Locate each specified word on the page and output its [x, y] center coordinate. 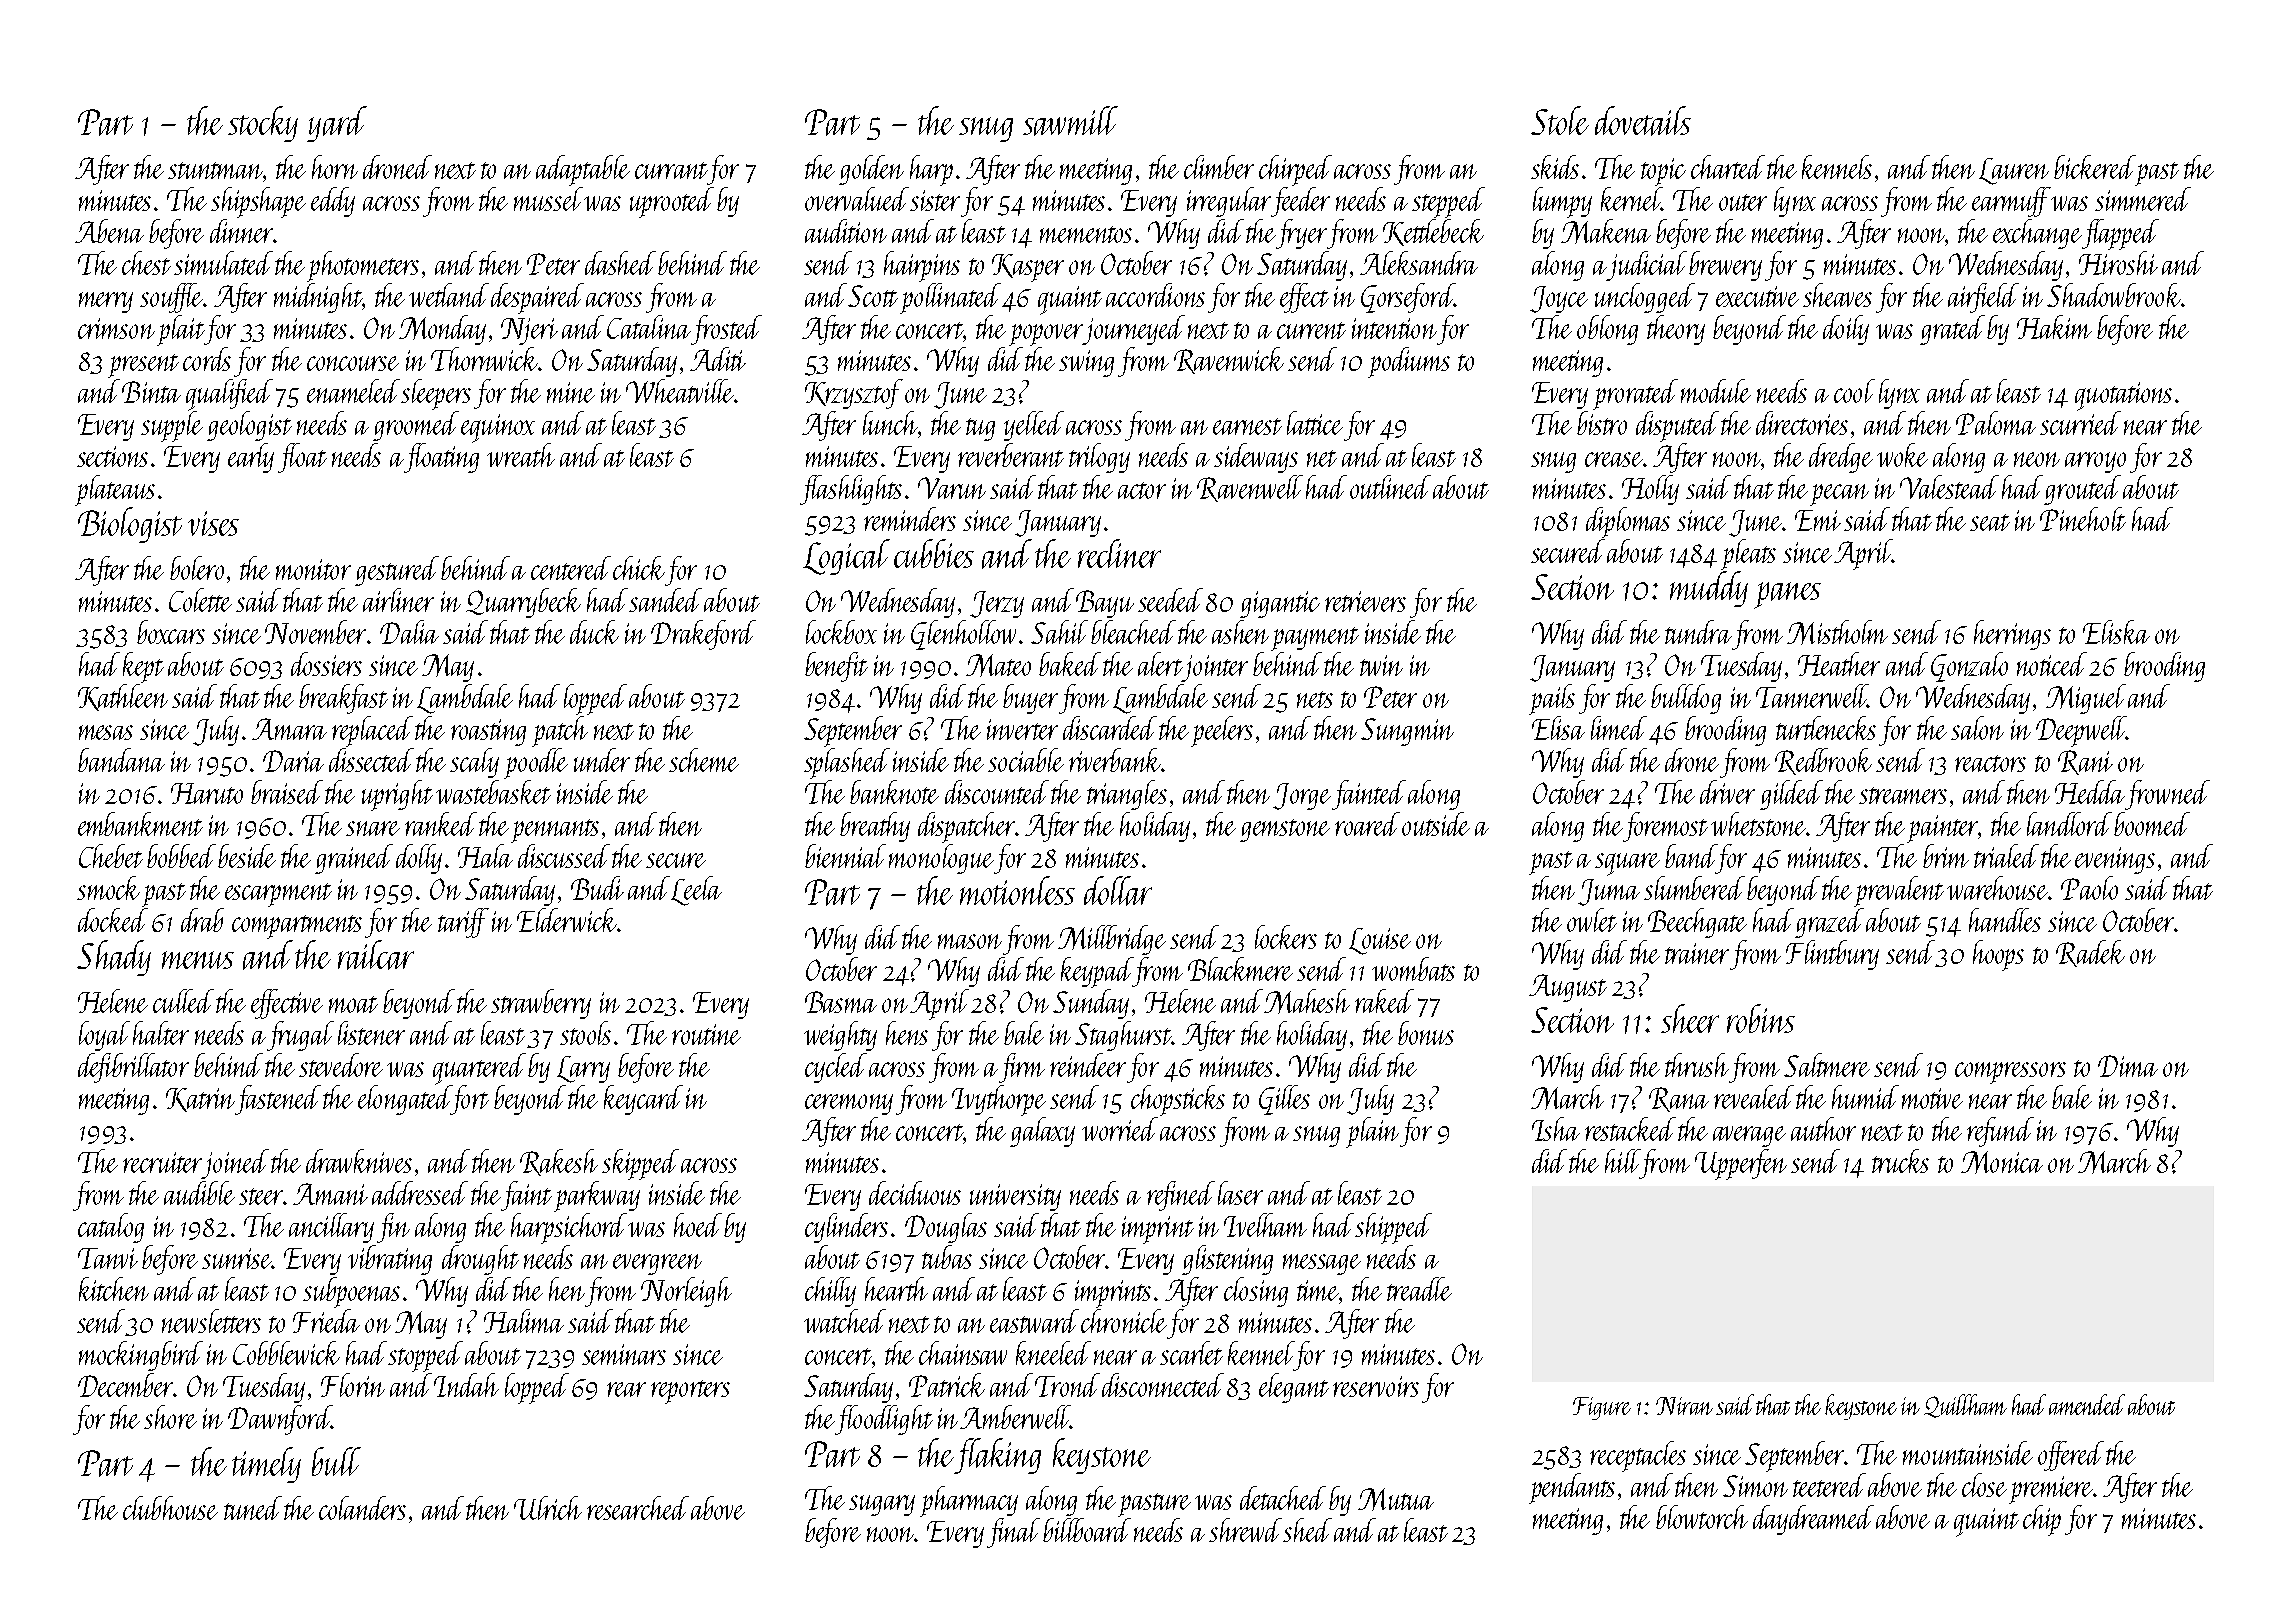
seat [1990, 522]
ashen [1240, 632]
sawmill [1070, 121]
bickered [2095, 167]
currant [671, 170]
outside [1436, 824]
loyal [104, 1036]
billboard [1087, 1530]
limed [1619, 728]
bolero [197, 568]
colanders [362, 1508]
